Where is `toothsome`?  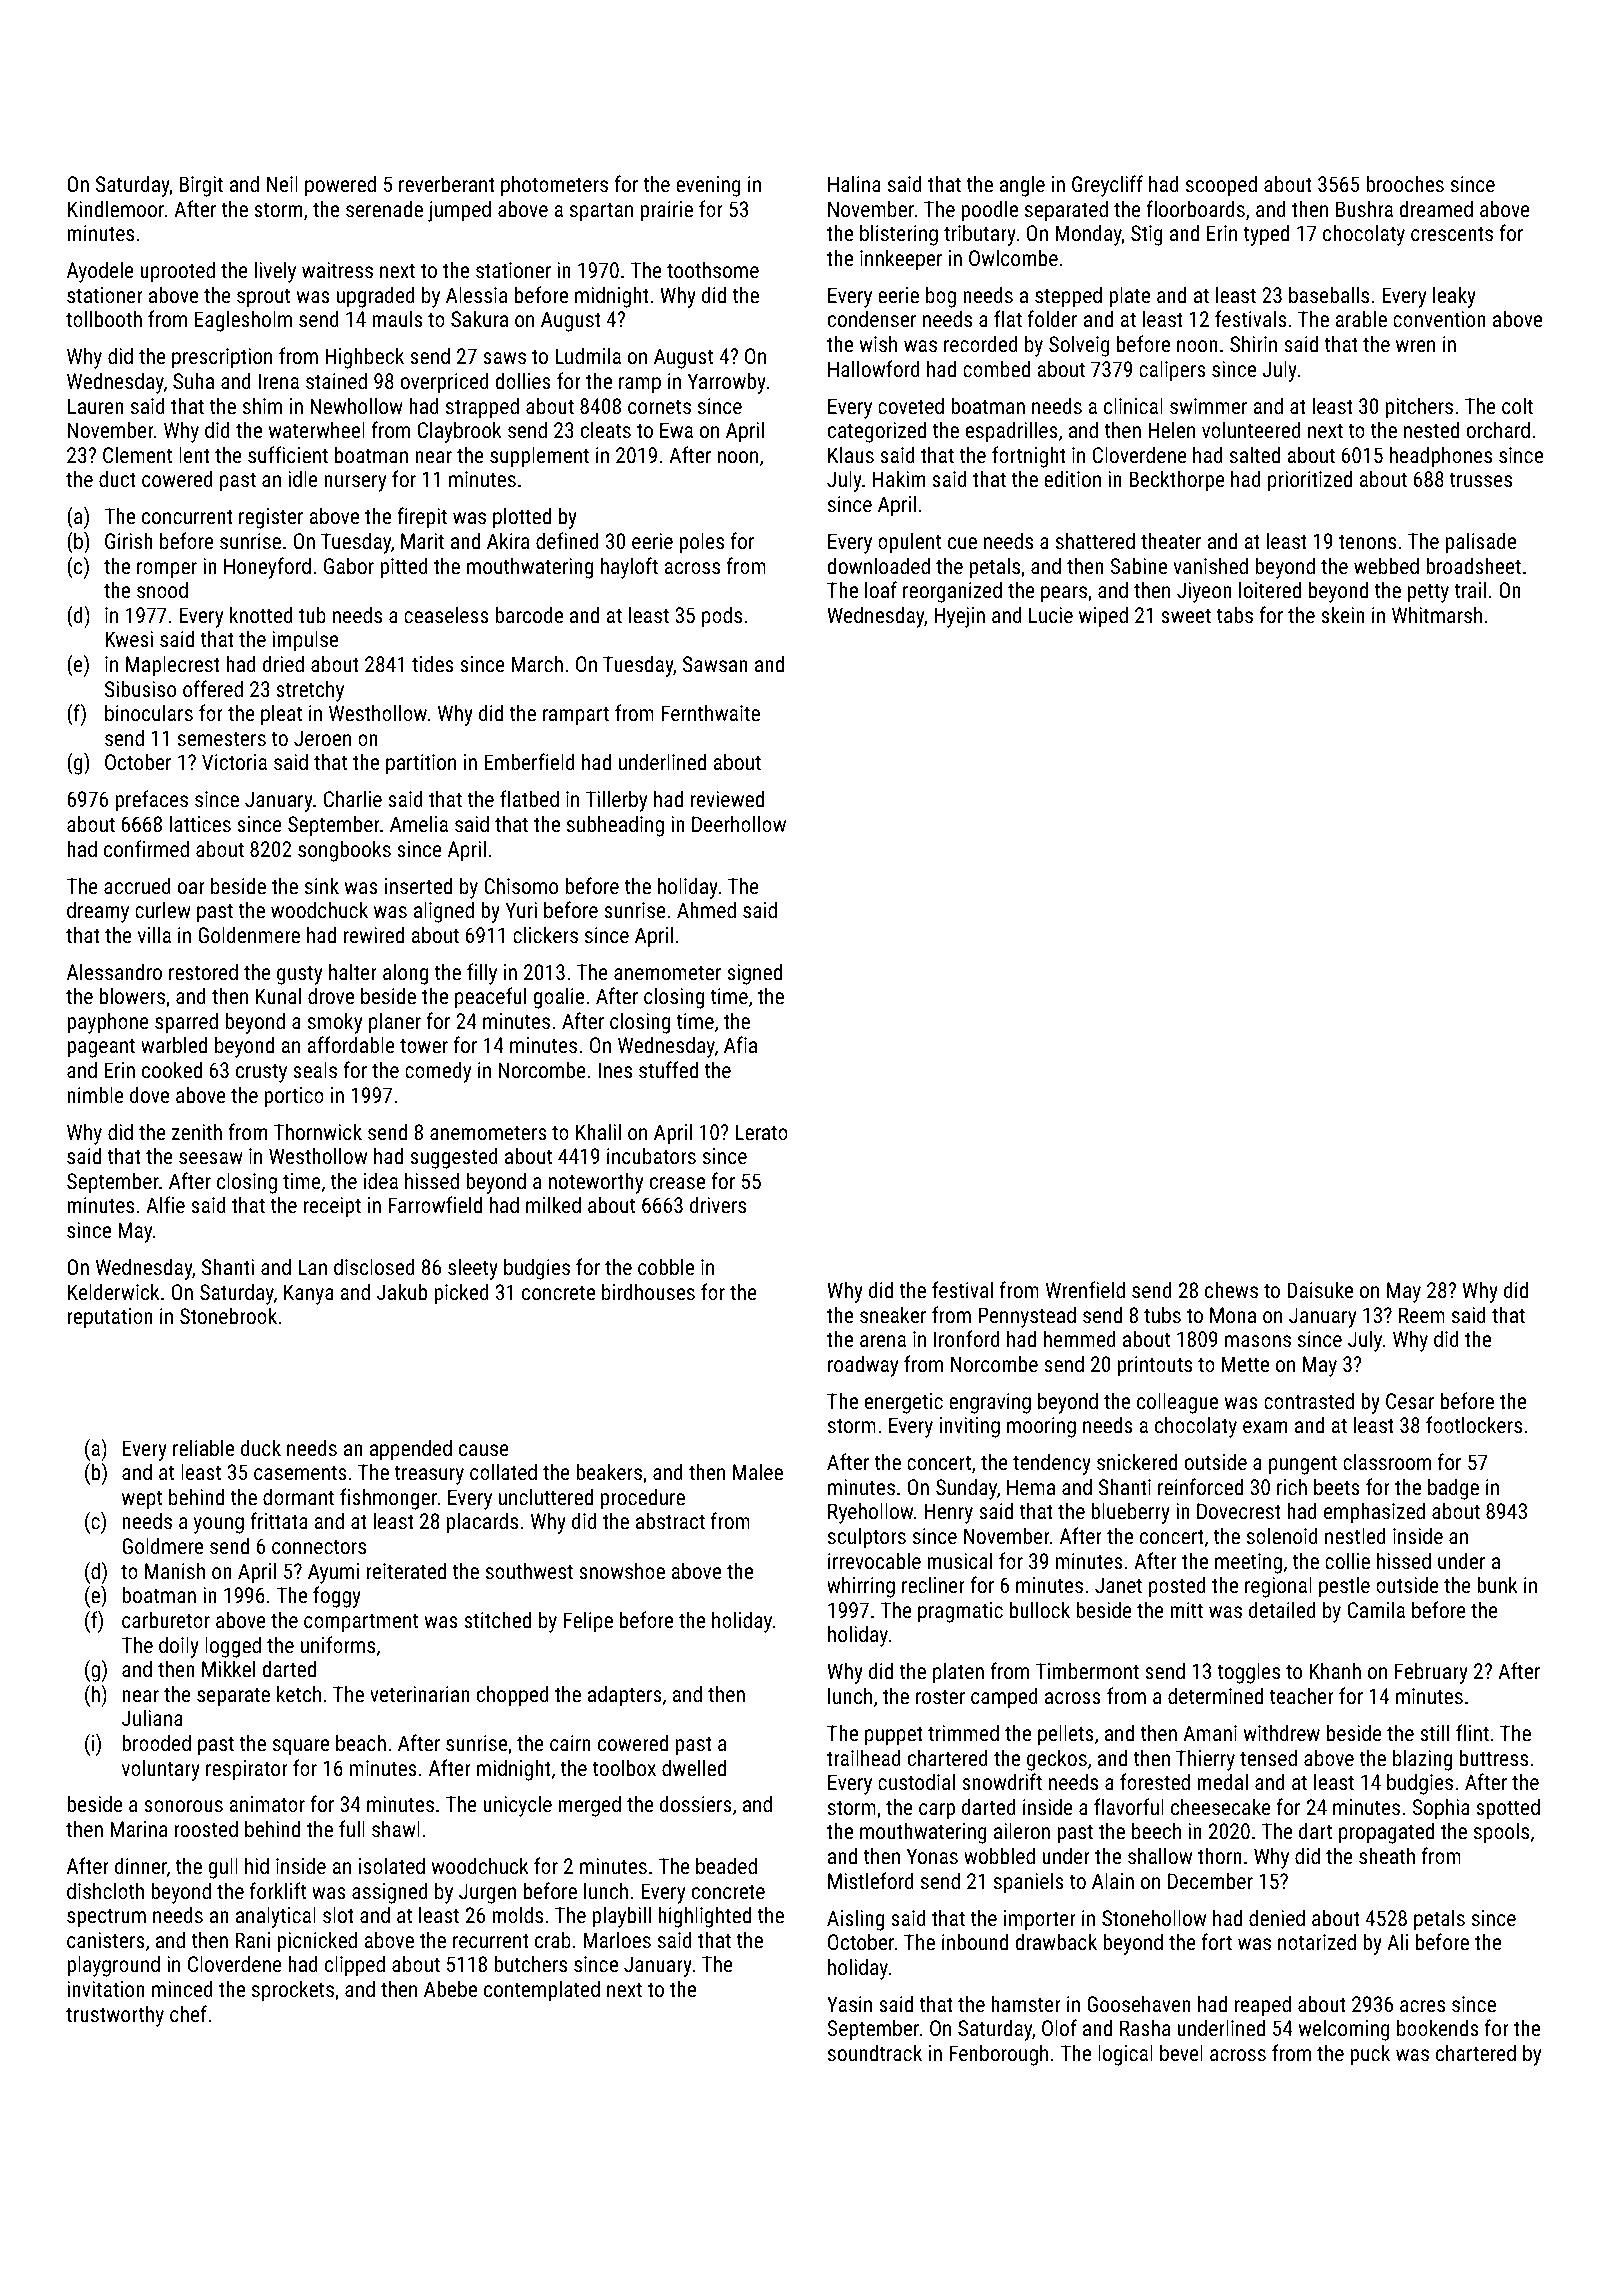 toothsome is located at coordinates (713, 269).
